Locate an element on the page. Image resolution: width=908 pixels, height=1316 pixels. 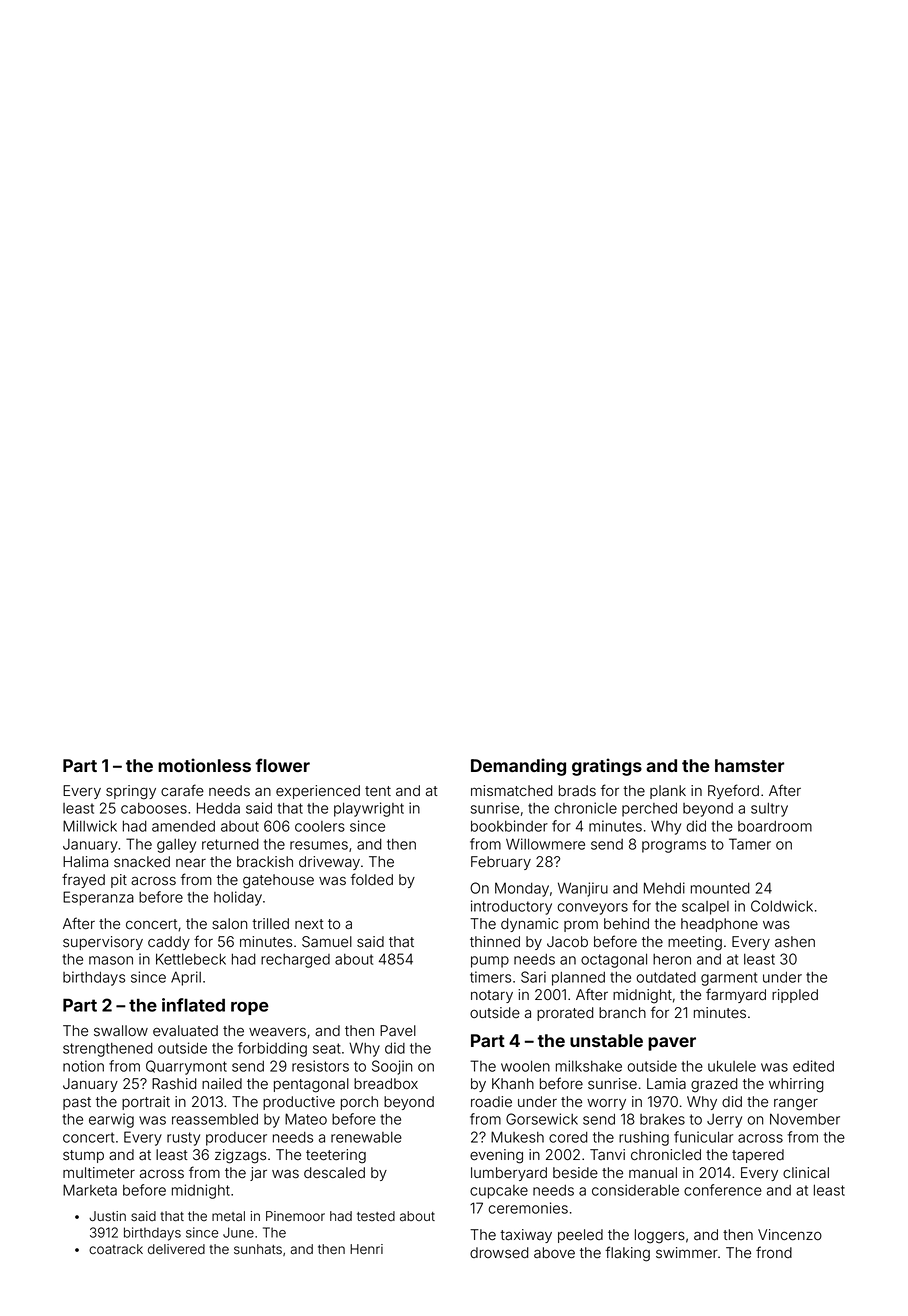
garment is located at coordinates (729, 979).
